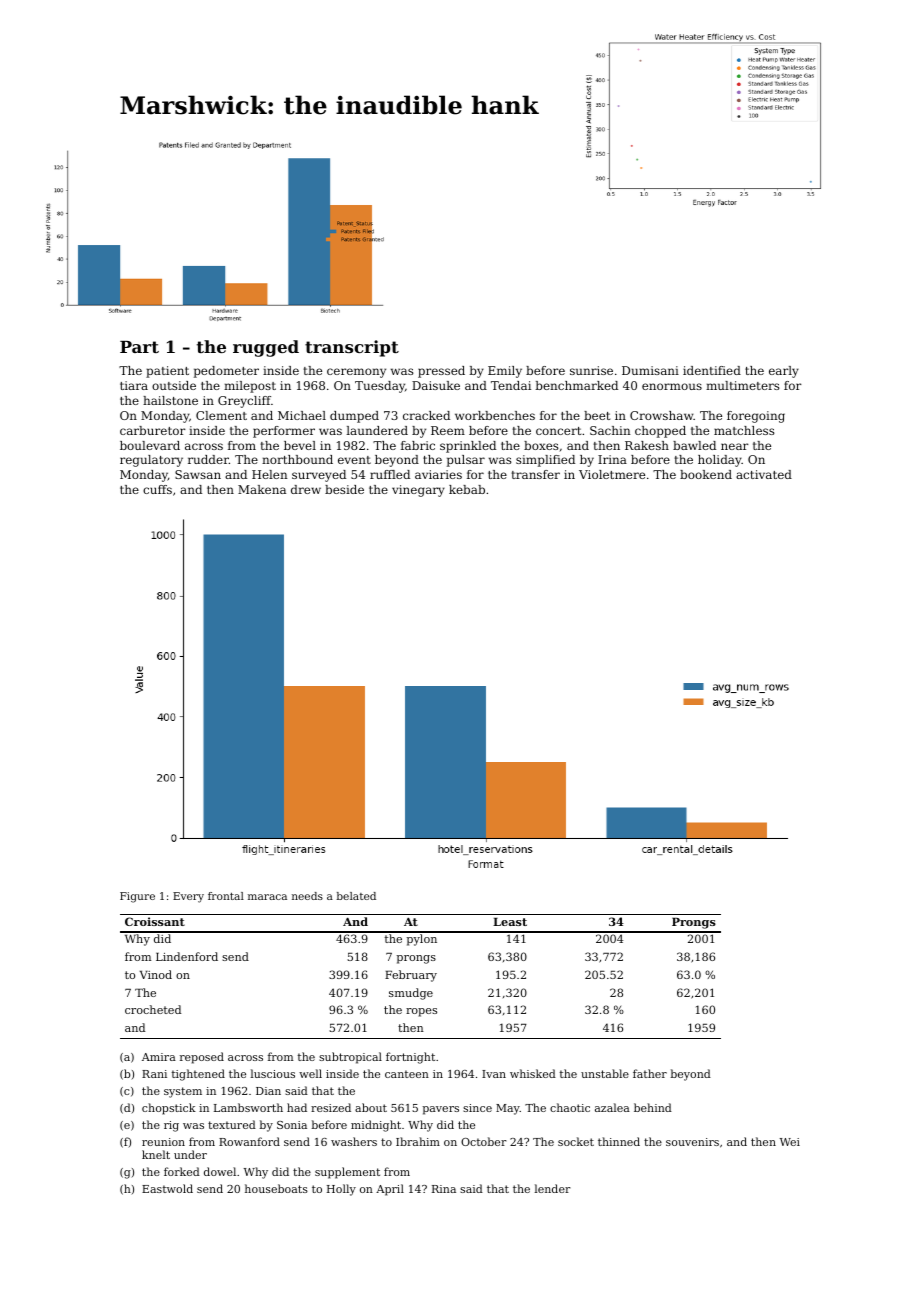 Image resolution: width=924 pixels, height=1308 pixels. Describe the element at coordinates (352, 348) in the screenshot. I see `transcript` at that location.
